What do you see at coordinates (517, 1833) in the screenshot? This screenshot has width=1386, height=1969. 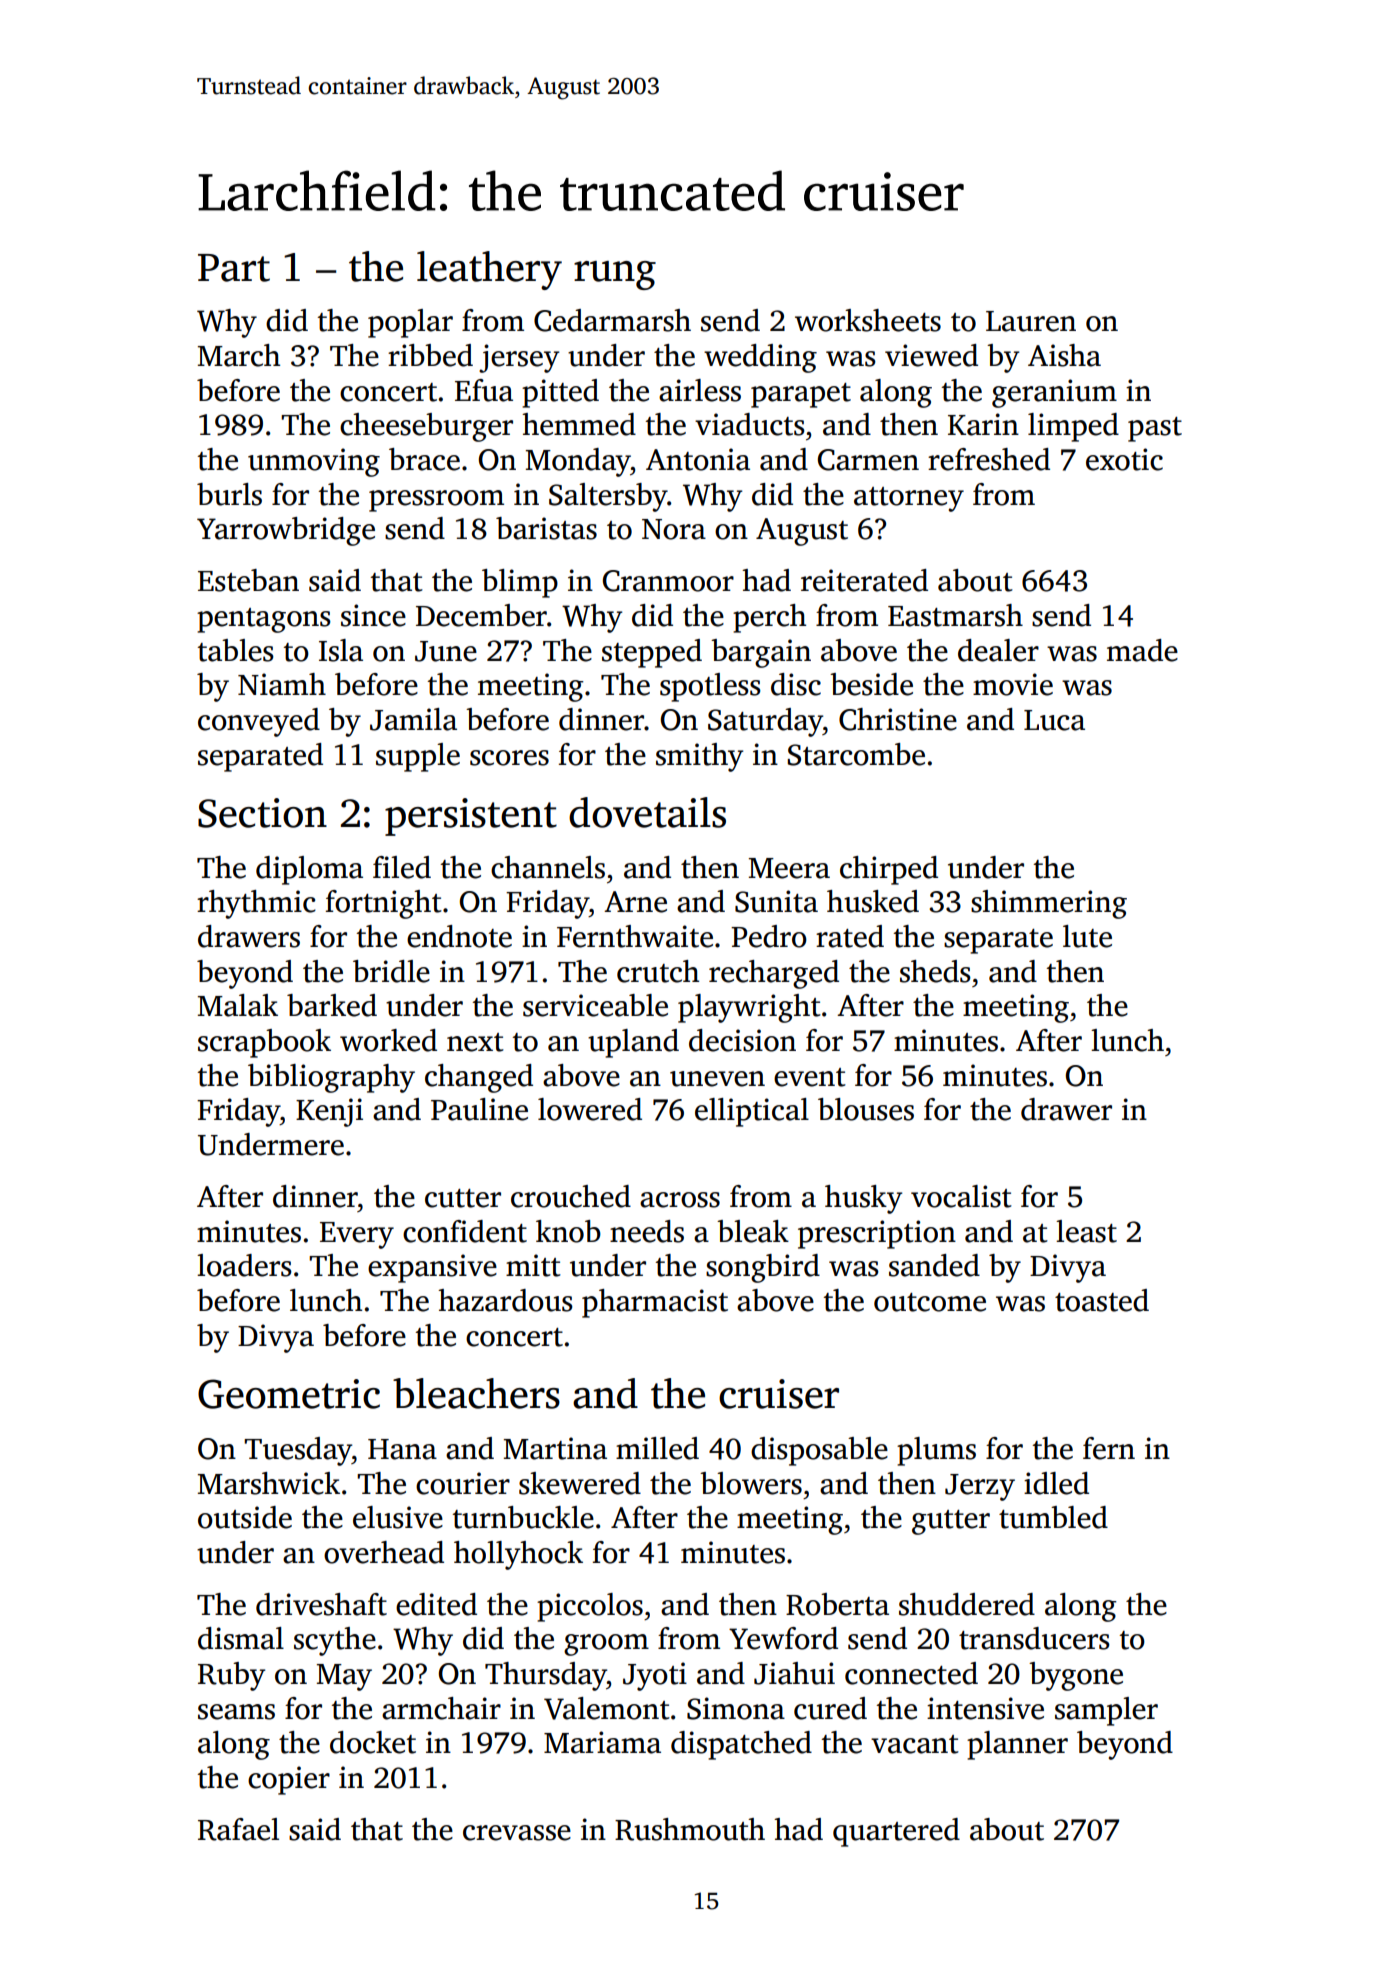 I see `crevasse` at bounding box center [517, 1833].
